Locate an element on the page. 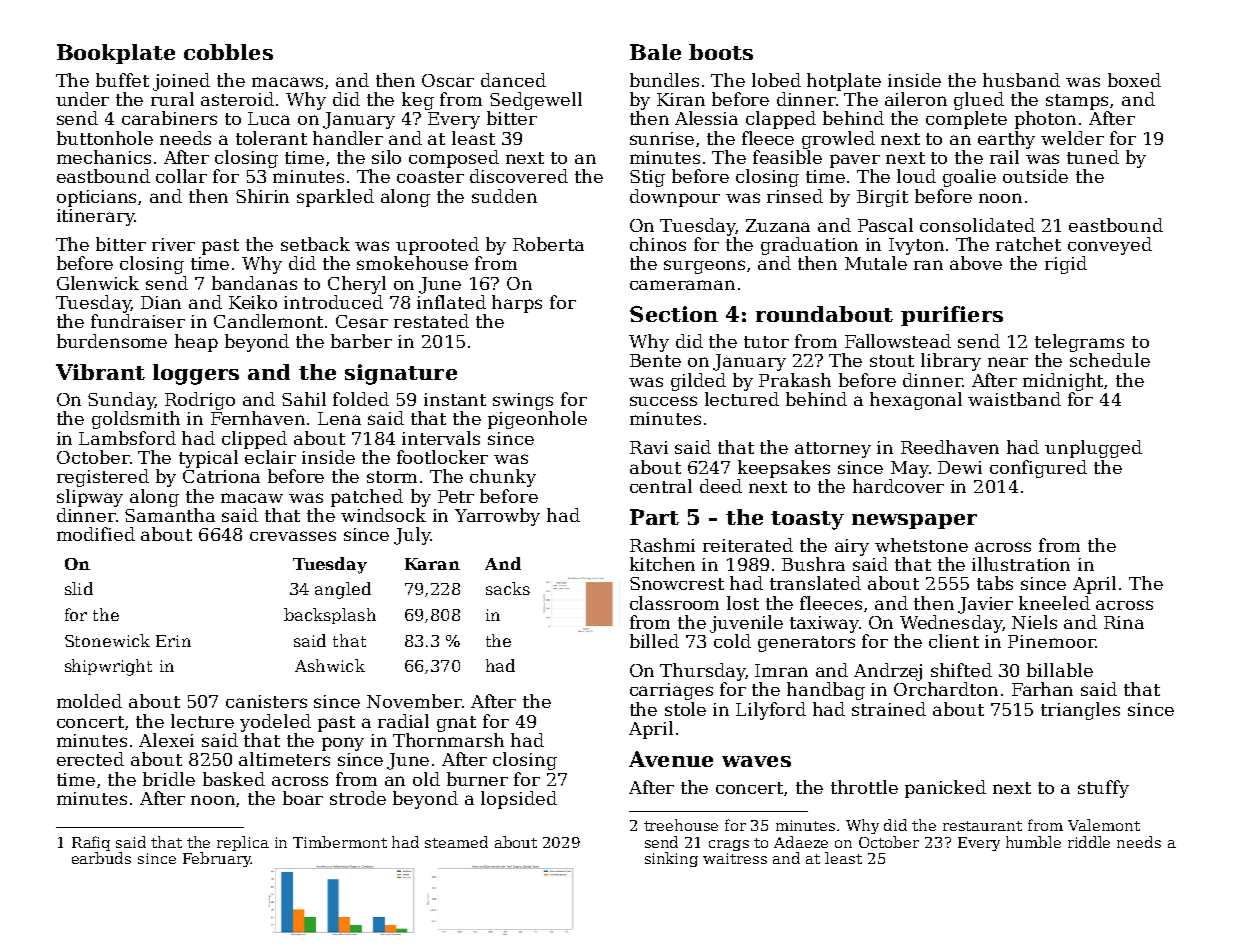  Rina is located at coordinates (1124, 622).
